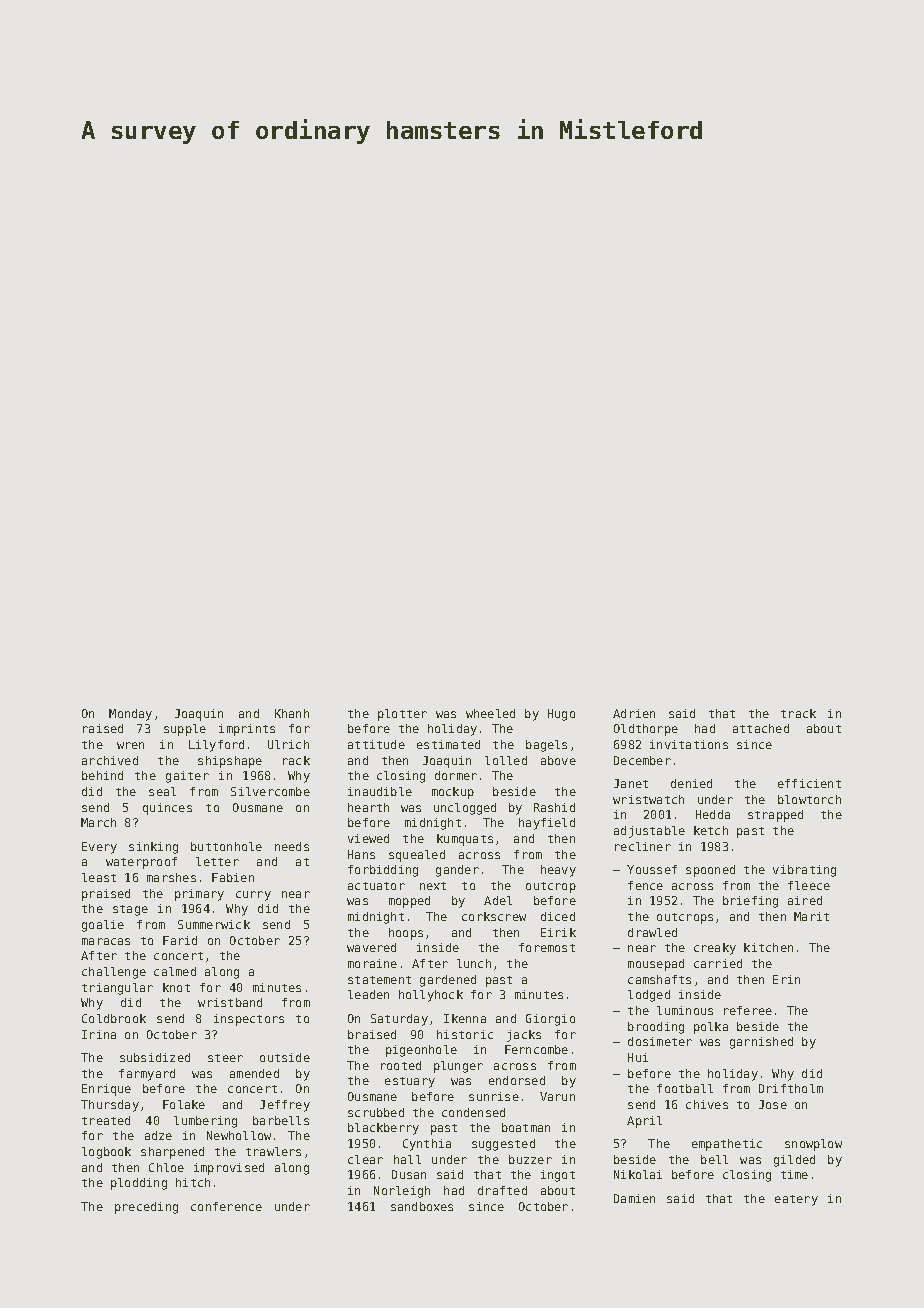  I want to click on goalie, so click(103, 926).
